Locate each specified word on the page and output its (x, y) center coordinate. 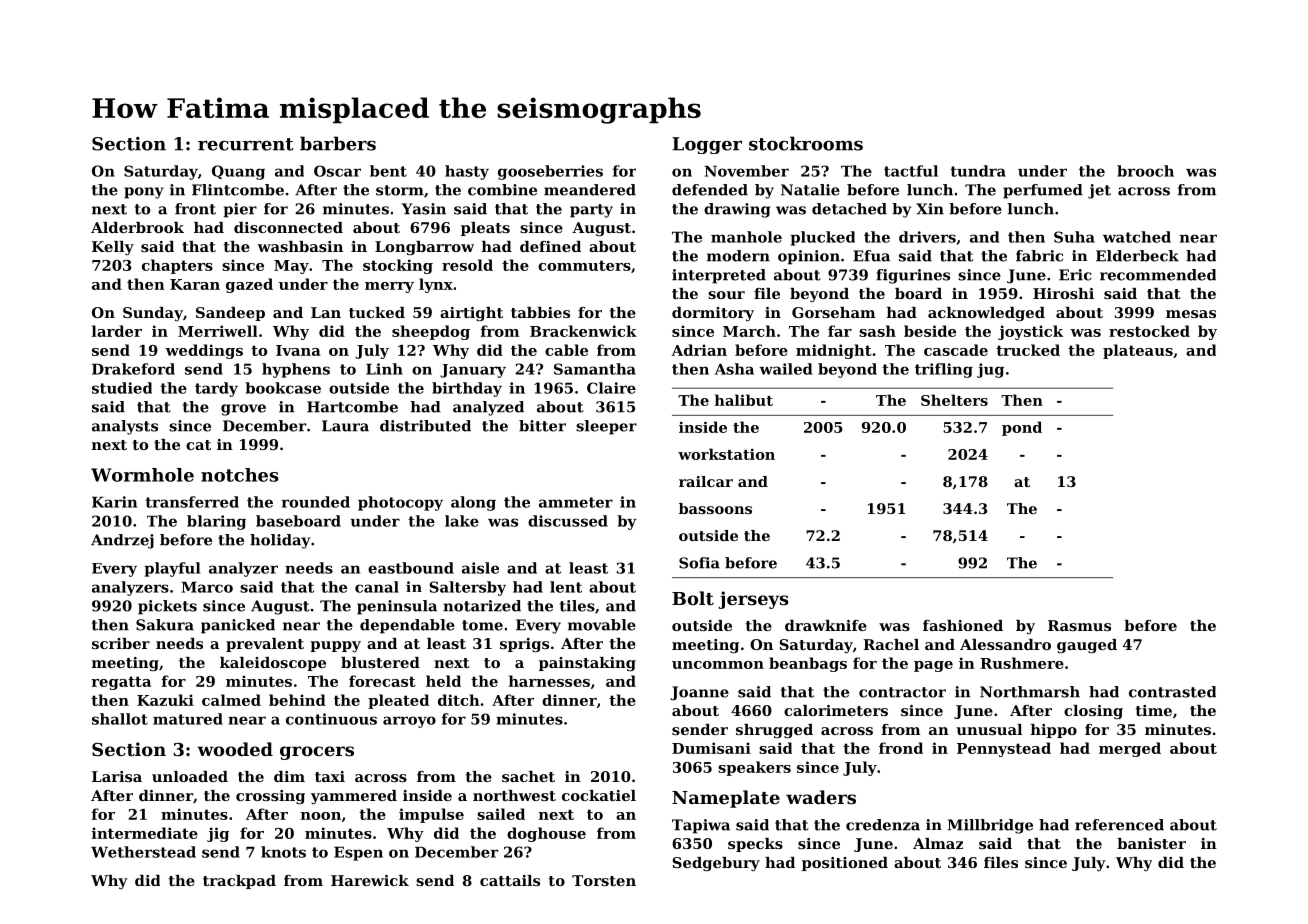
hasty (467, 172)
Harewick (370, 880)
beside (930, 331)
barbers (338, 143)
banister (1151, 843)
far (840, 331)
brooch (1145, 171)
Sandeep (230, 314)
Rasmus (1079, 625)
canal (377, 587)
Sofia (699, 563)
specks (755, 845)
